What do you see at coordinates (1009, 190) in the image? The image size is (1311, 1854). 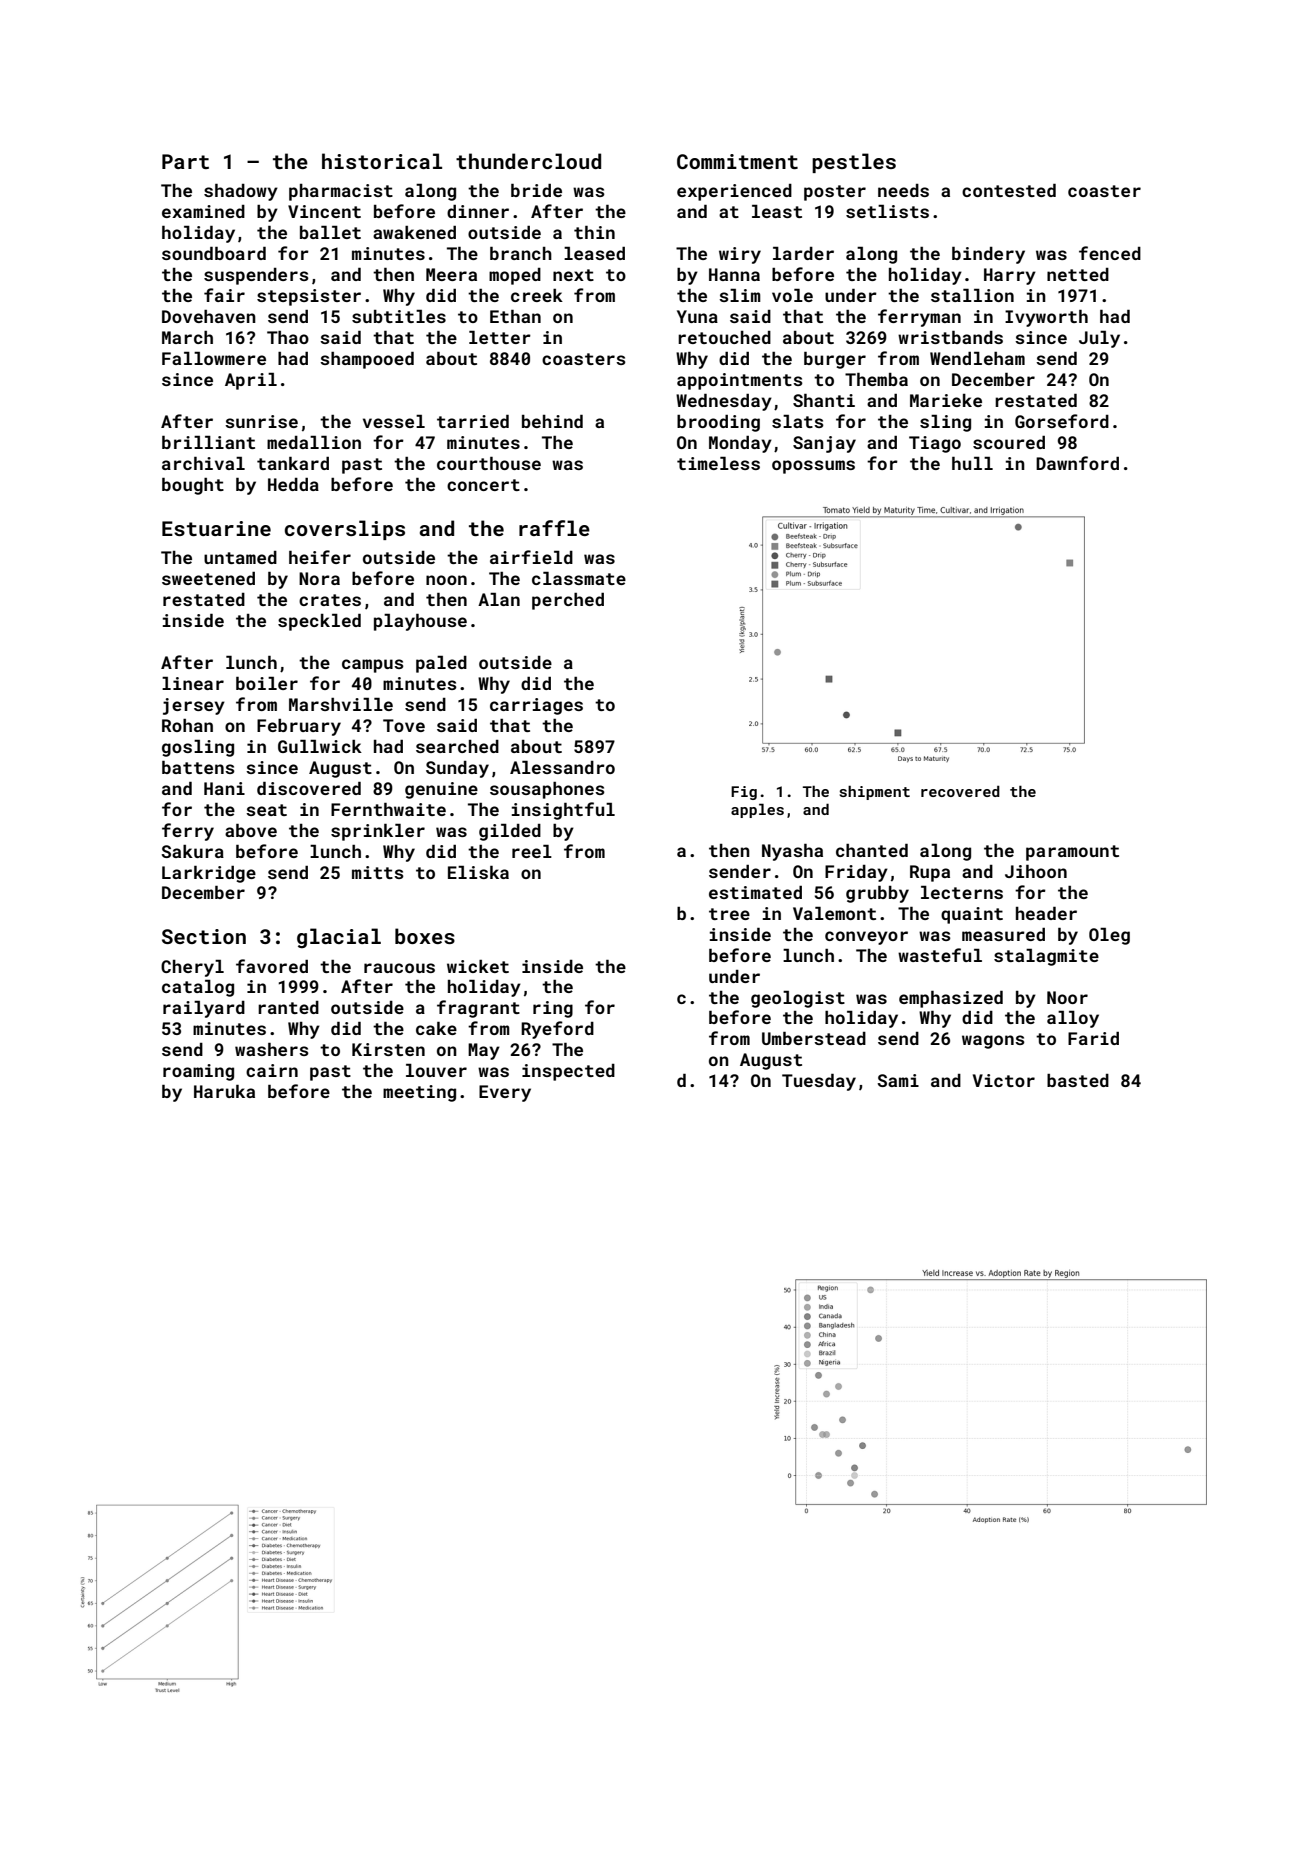 I see `contested` at bounding box center [1009, 190].
